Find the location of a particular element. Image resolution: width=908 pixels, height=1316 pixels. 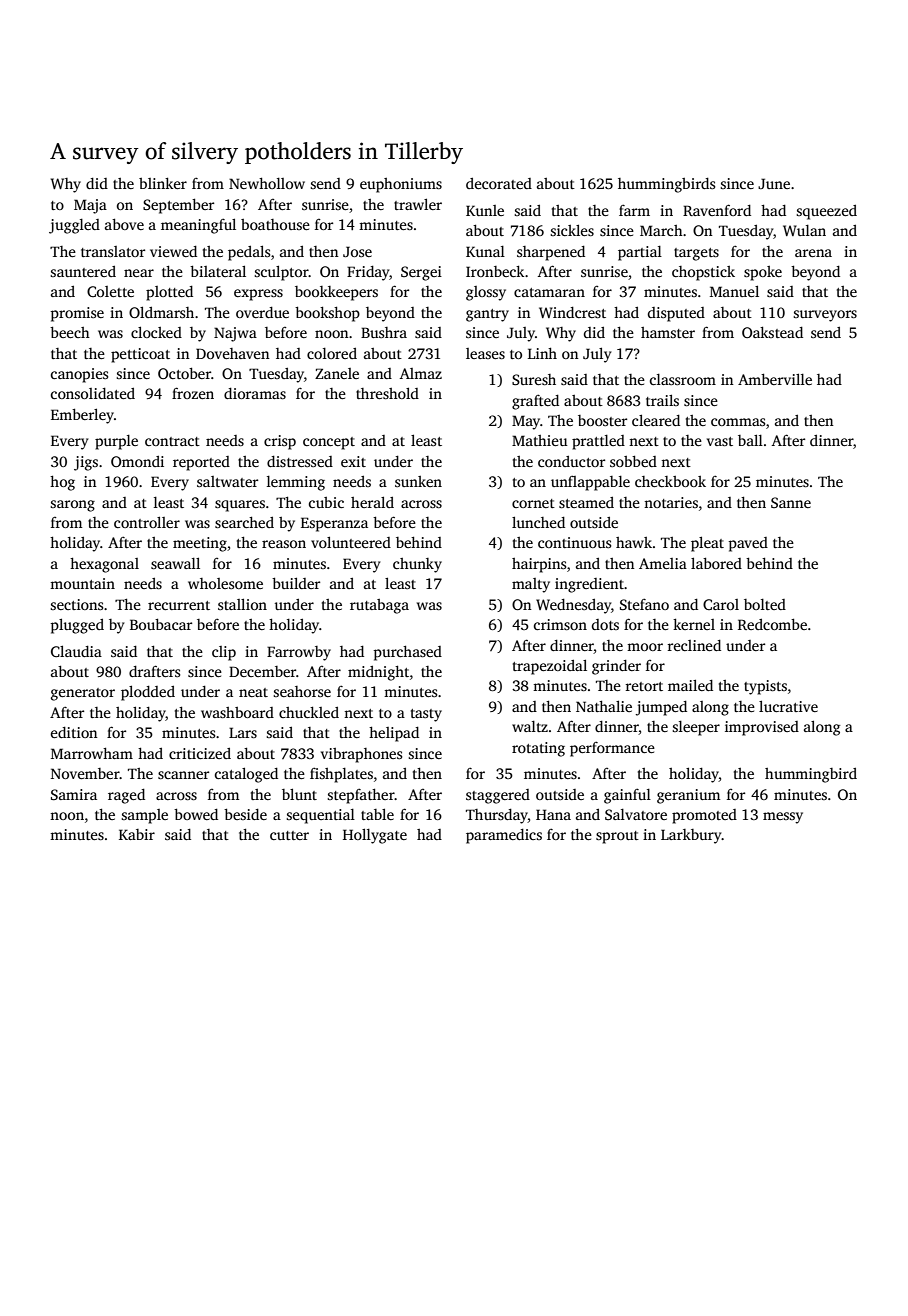

Marrowham is located at coordinates (92, 753).
